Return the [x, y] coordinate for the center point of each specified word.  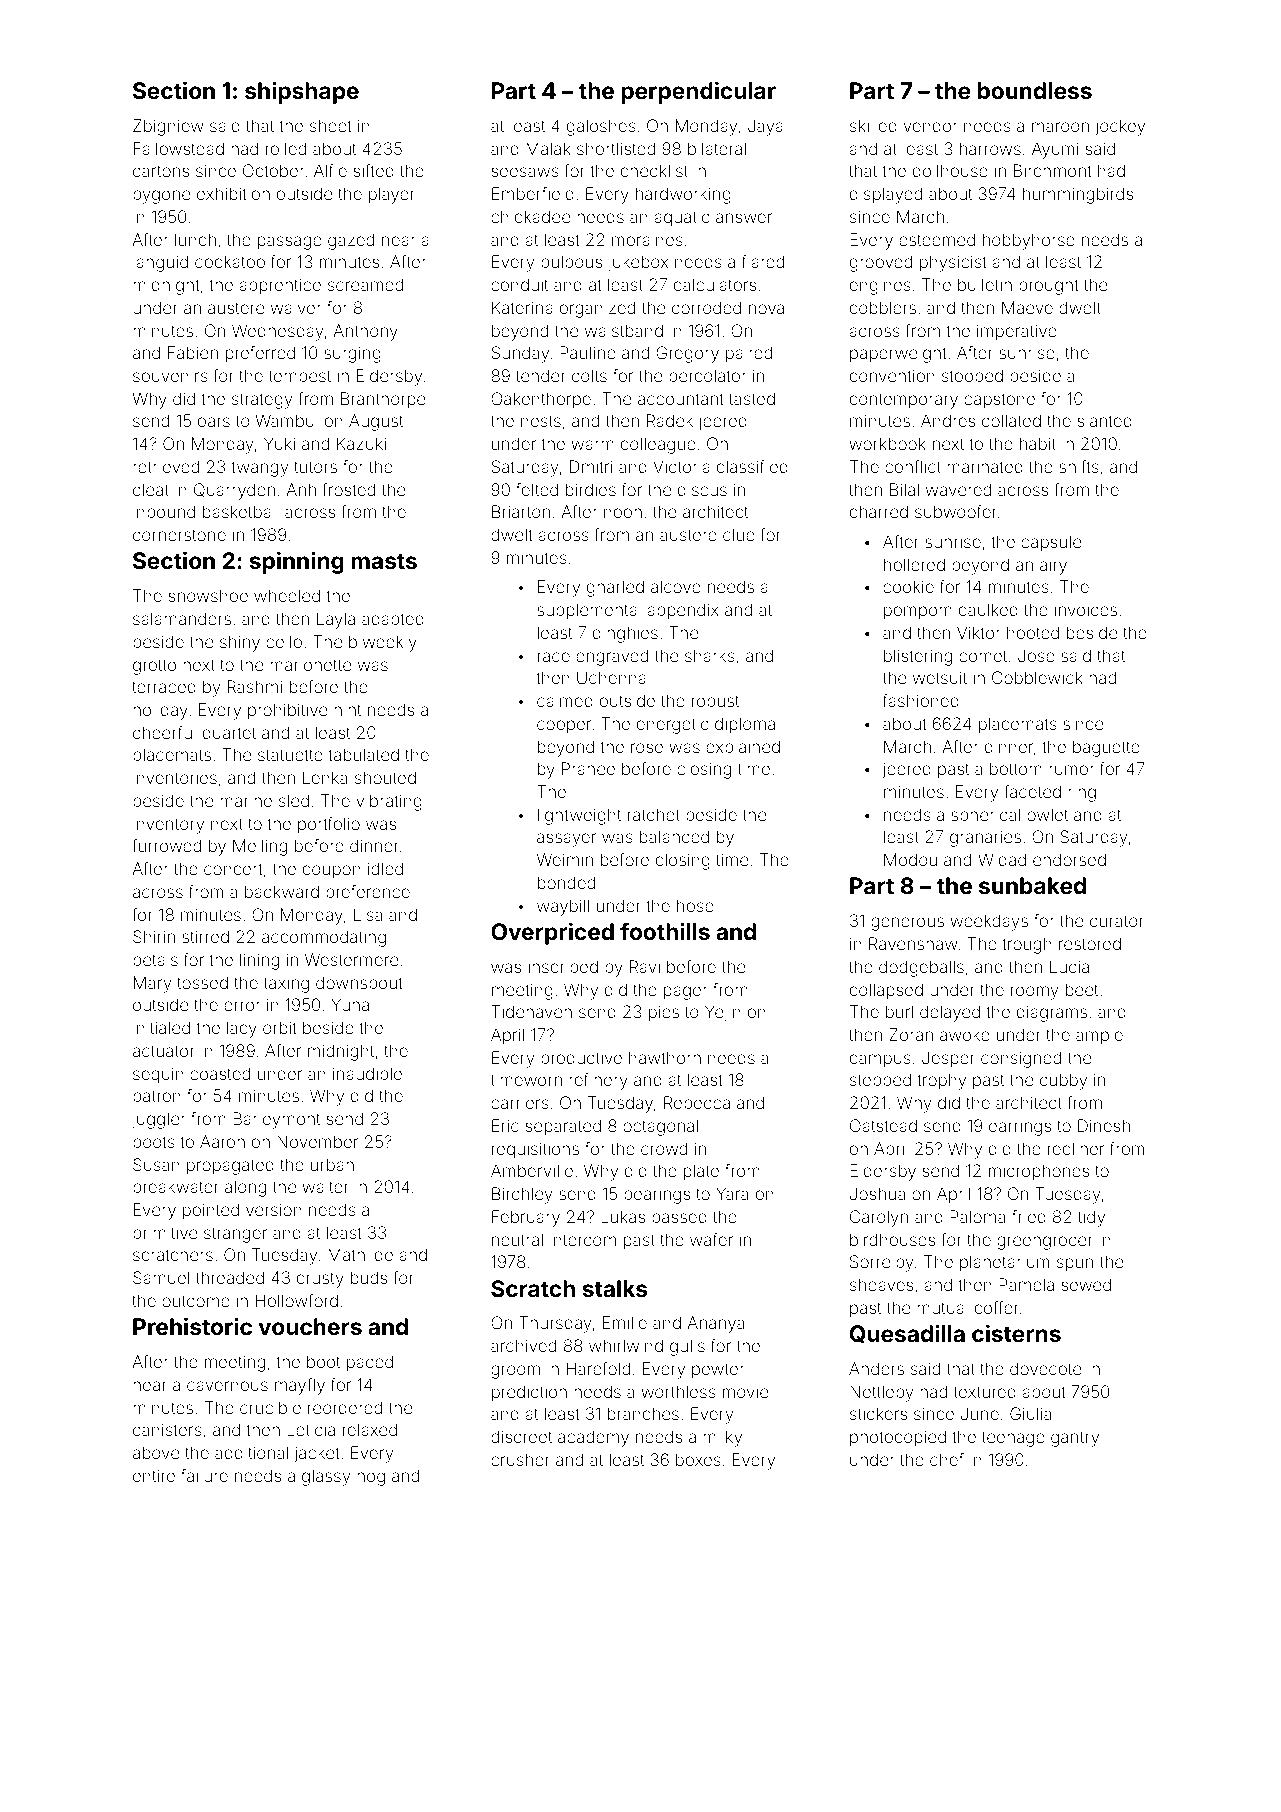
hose [695, 905]
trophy [941, 1081]
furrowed [166, 845]
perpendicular [698, 92]
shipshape [302, 92]
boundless [1035, 90]
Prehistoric [192, 1326]
